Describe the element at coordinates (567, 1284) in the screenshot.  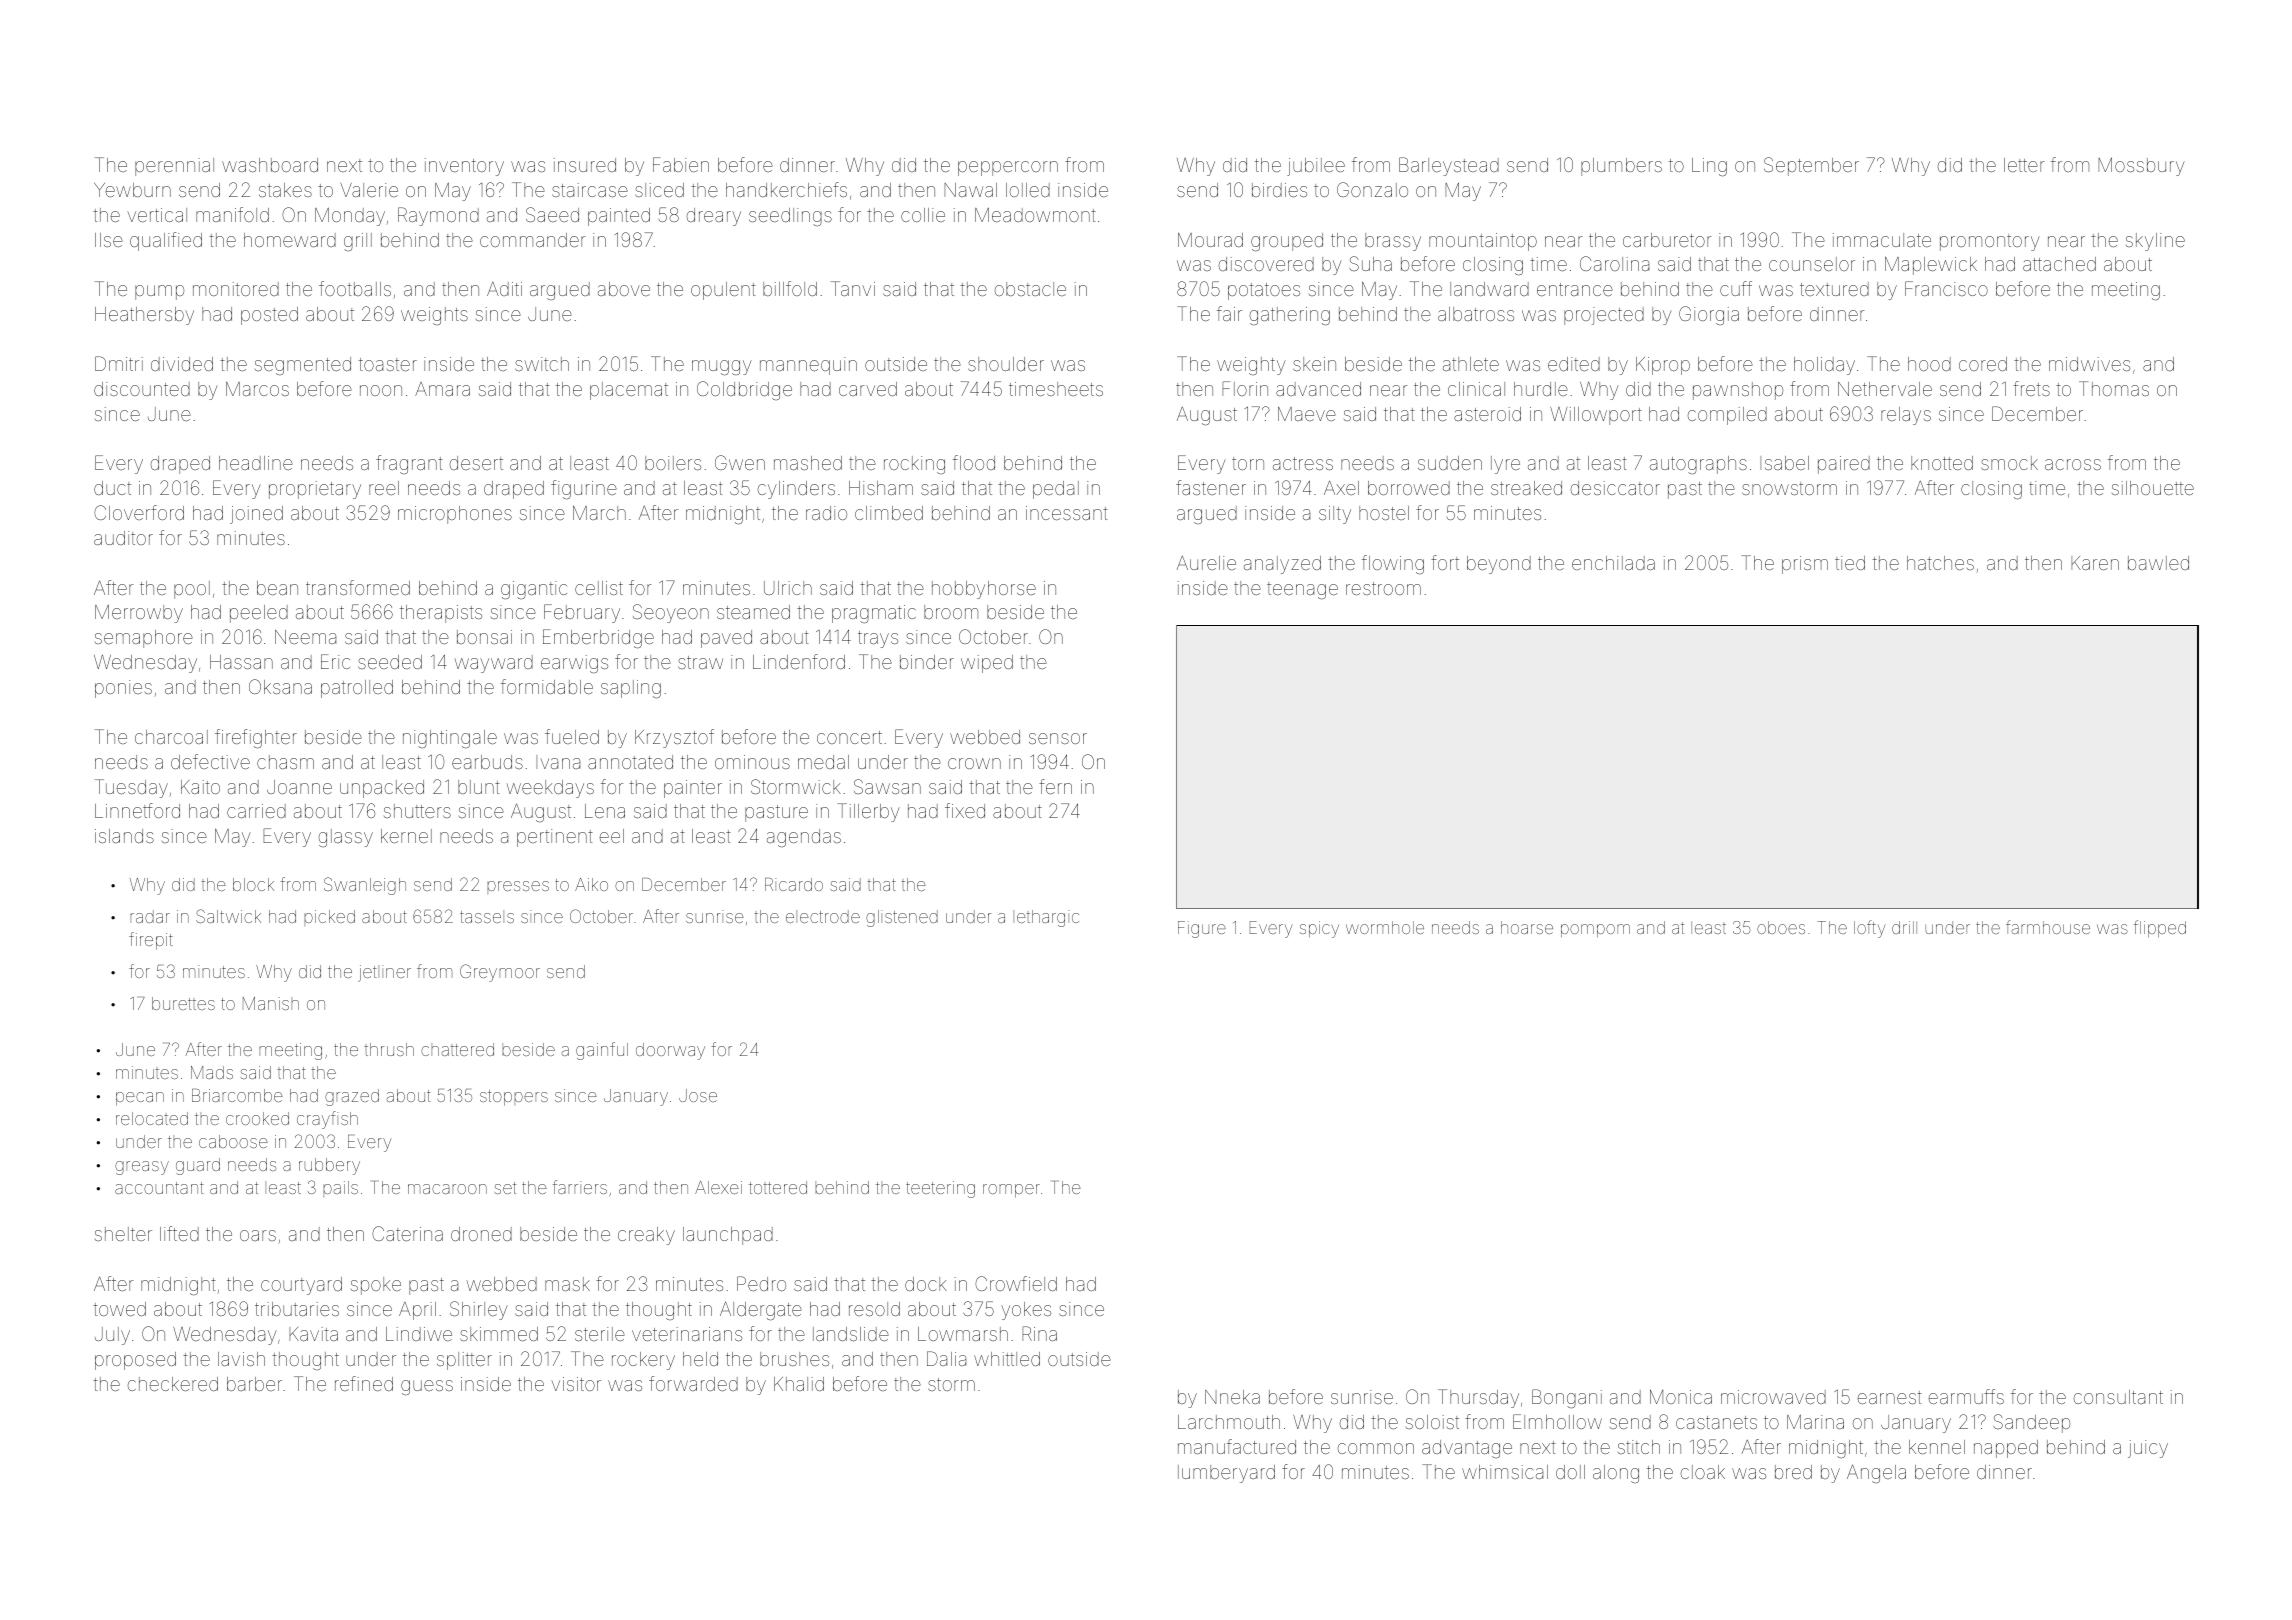
I see `mask` at that location.
